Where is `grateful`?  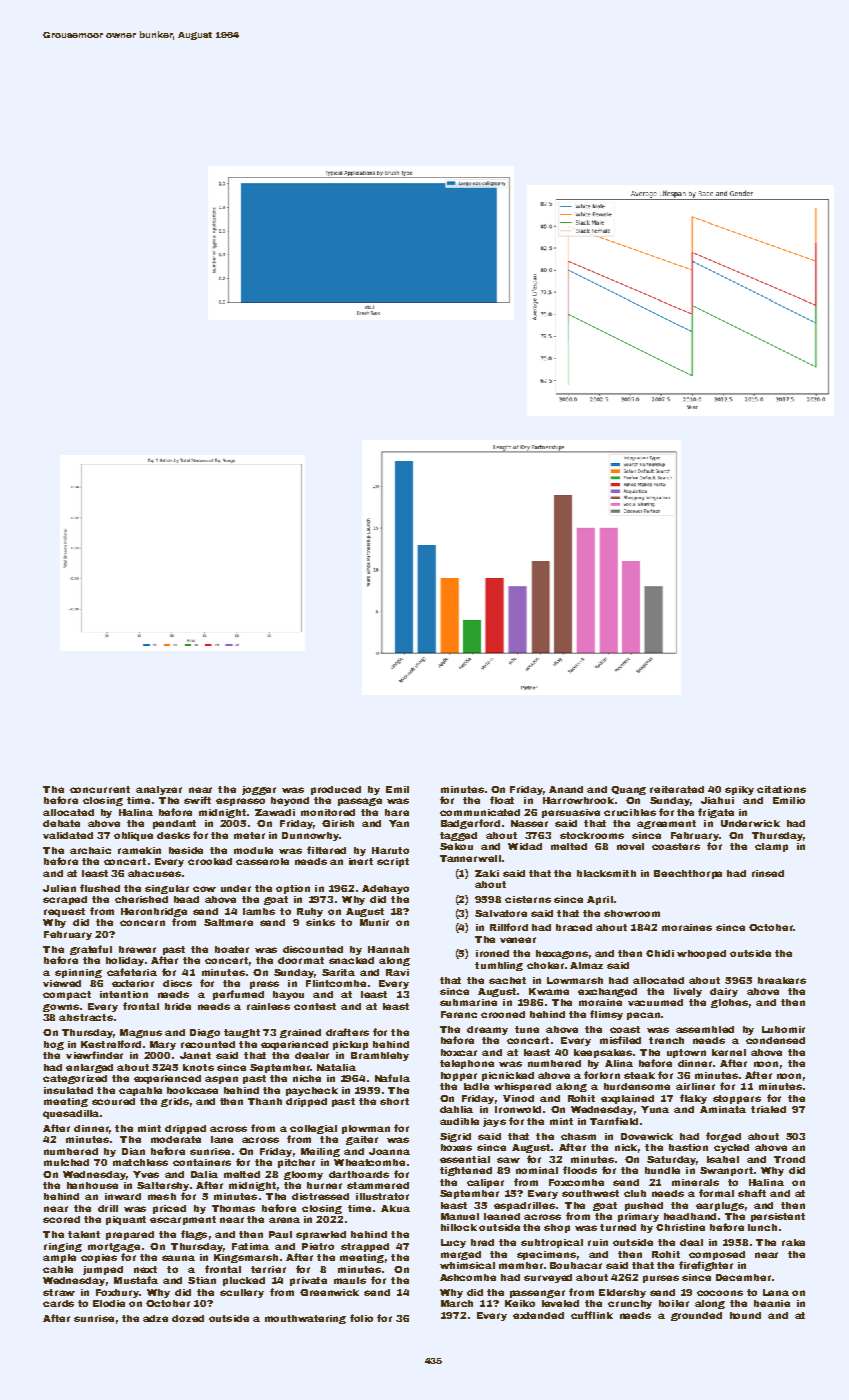 grateful is located at coordinates (91, 950).
